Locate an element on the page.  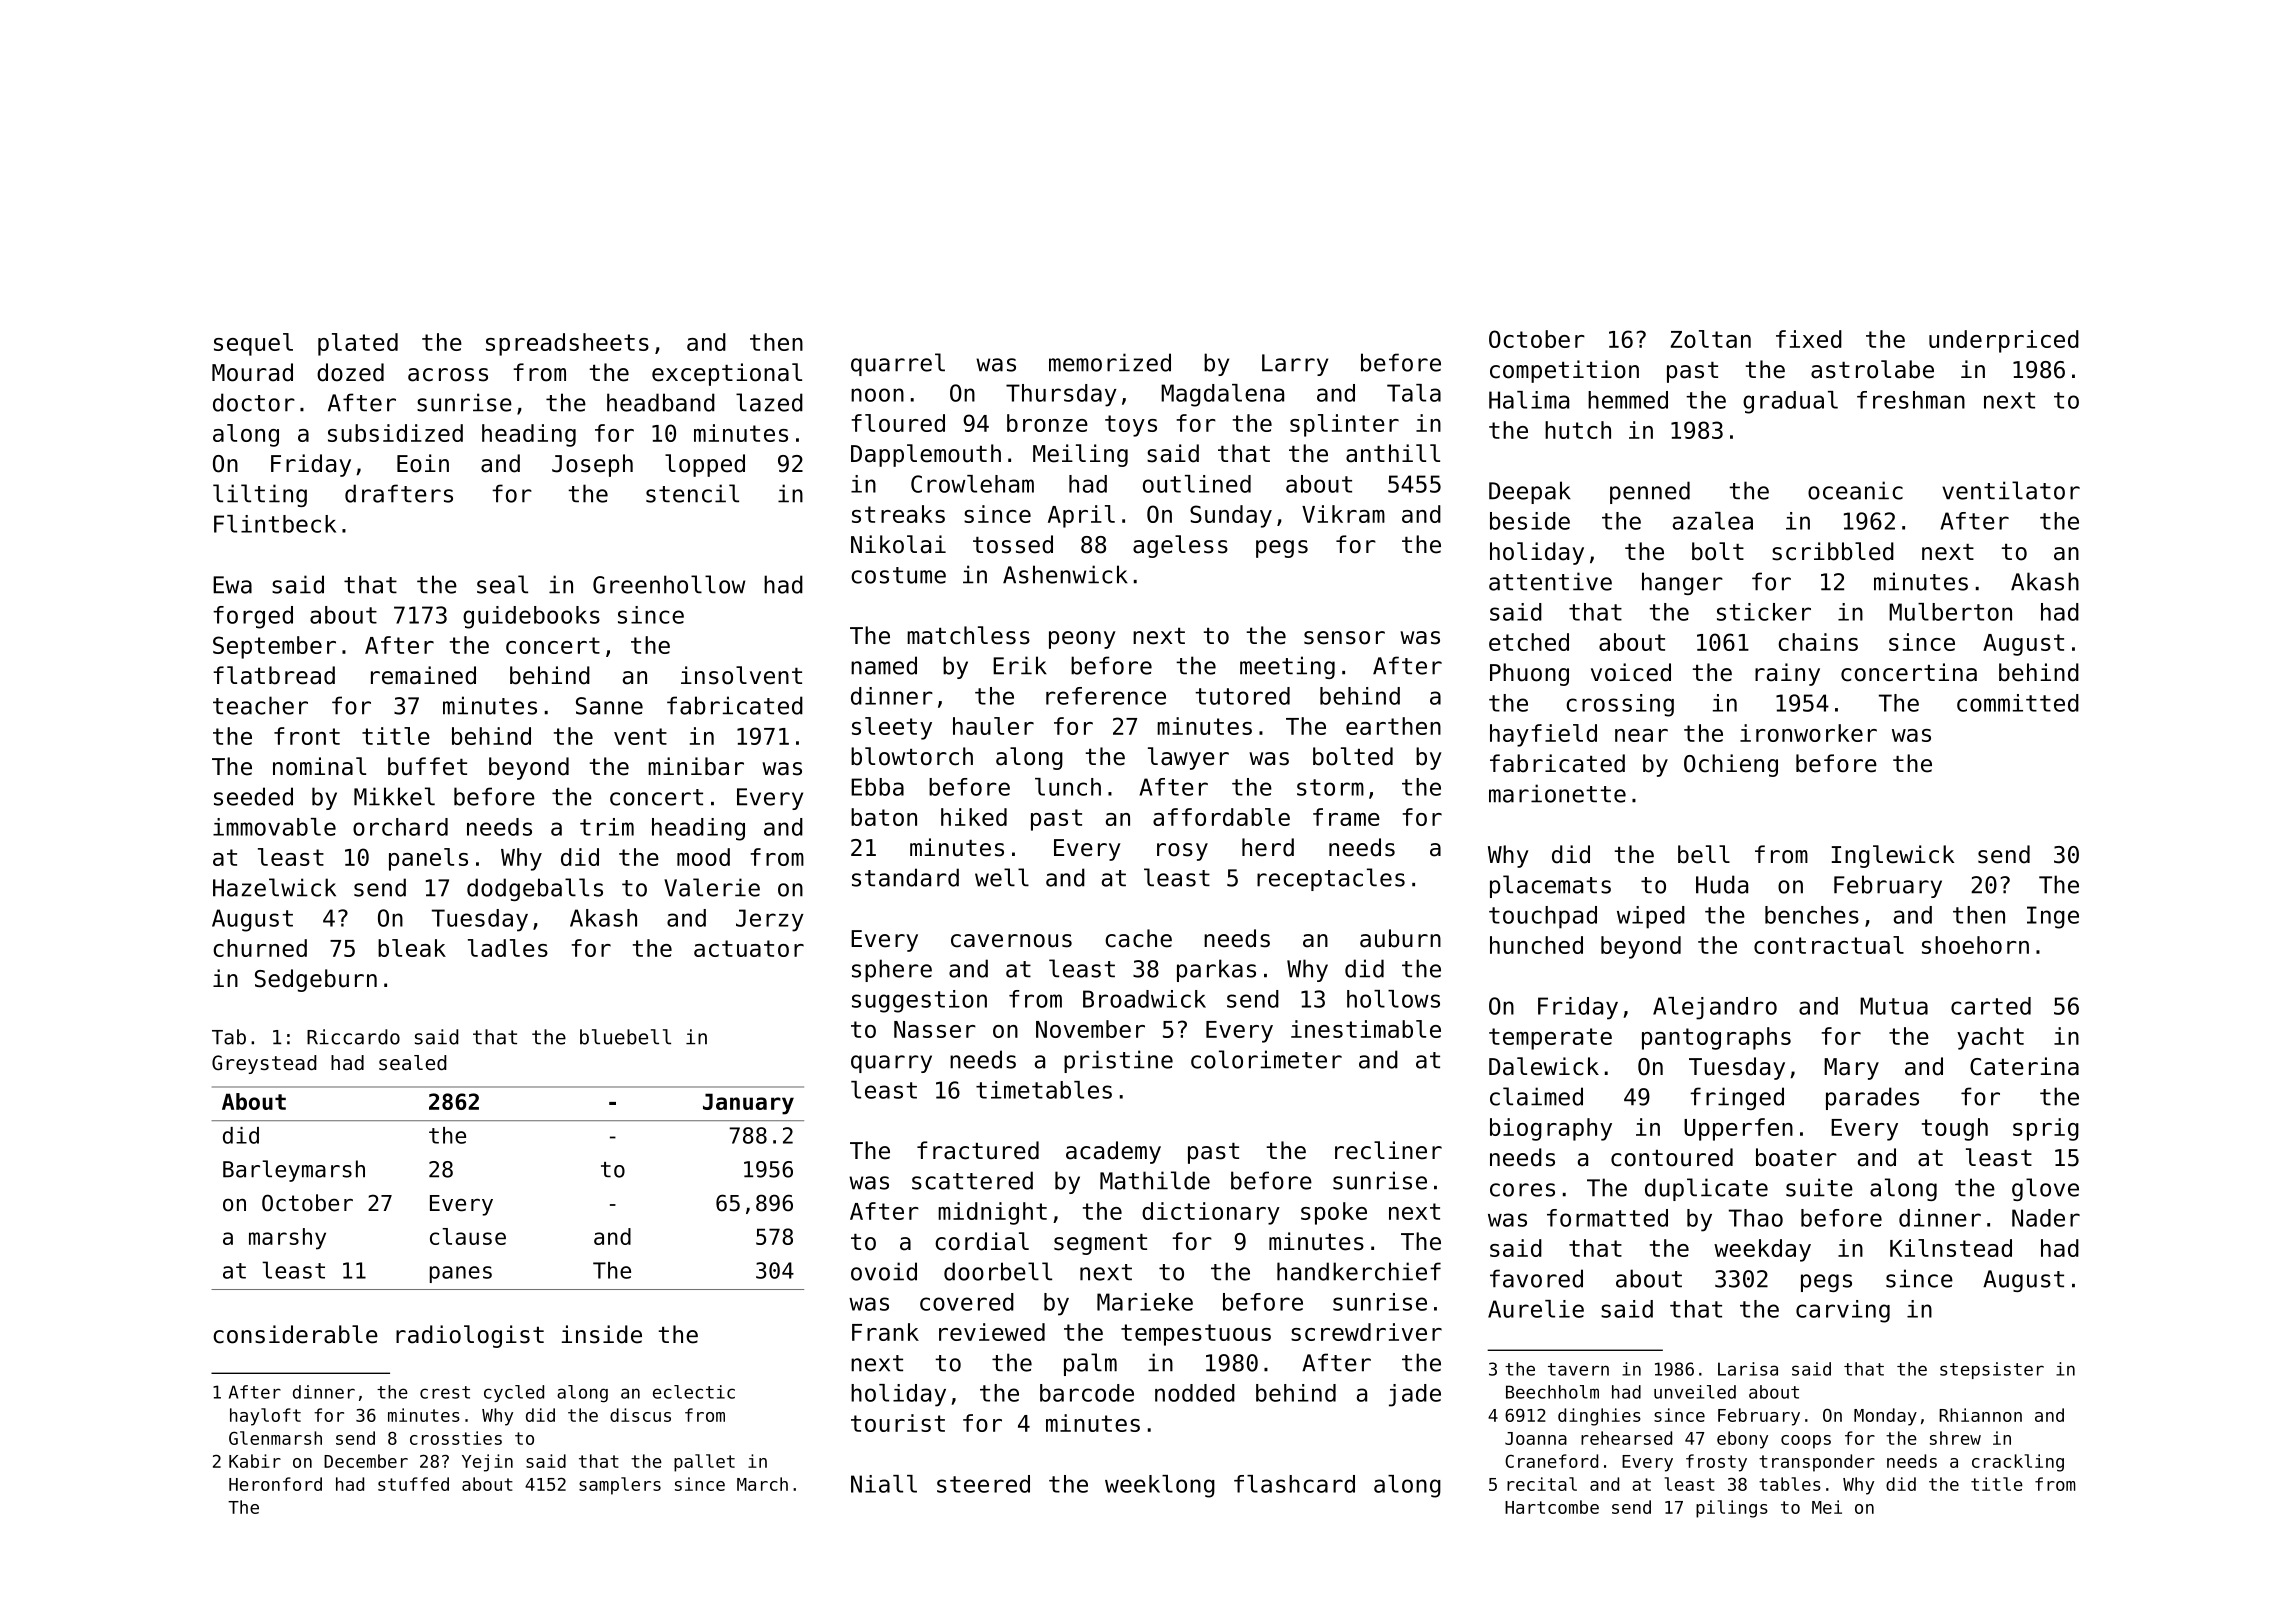
hauler is located at coordinates (993, 726).
